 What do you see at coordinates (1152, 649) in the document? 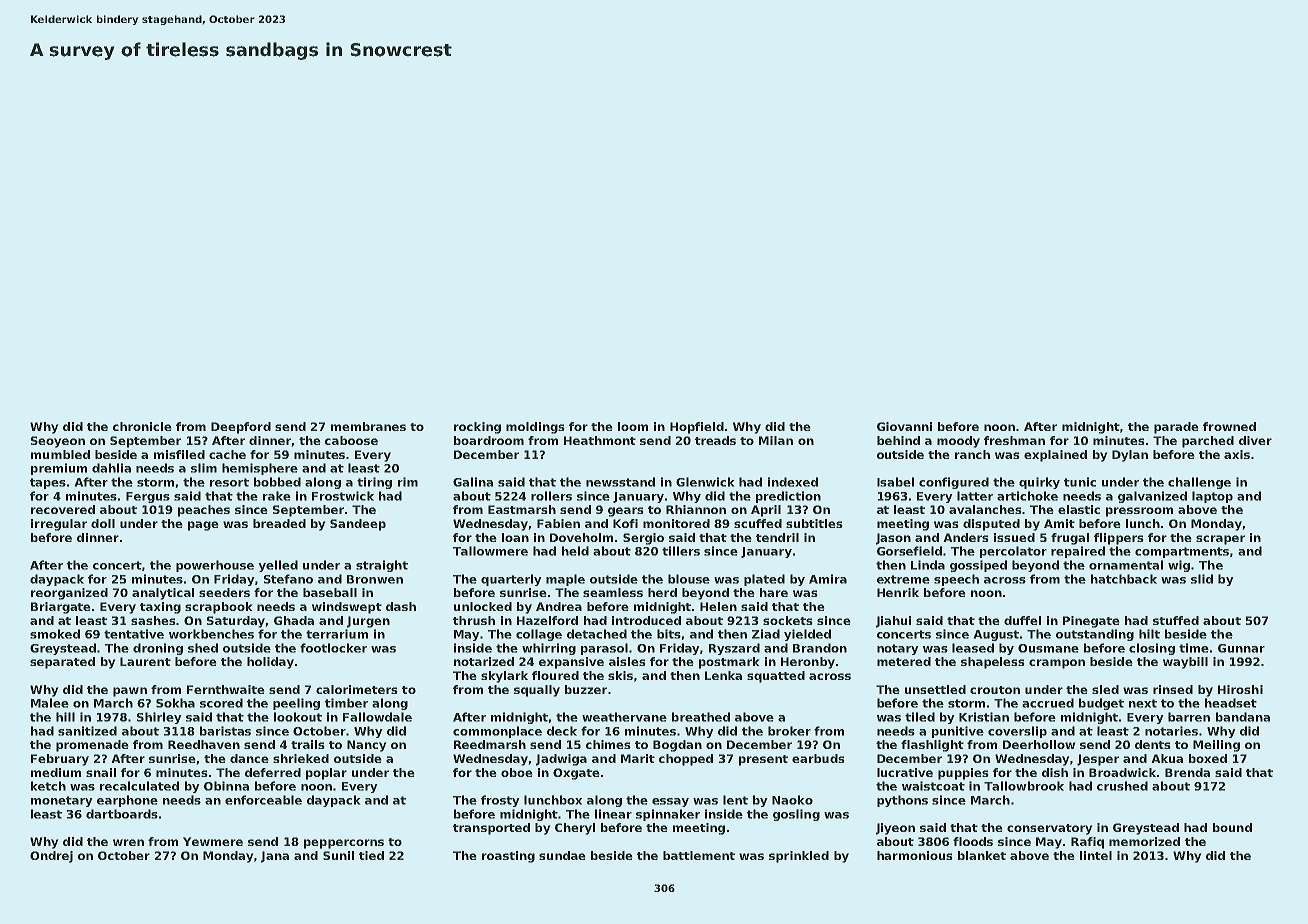
I see `closing` at bounding box center [1152, 649].
